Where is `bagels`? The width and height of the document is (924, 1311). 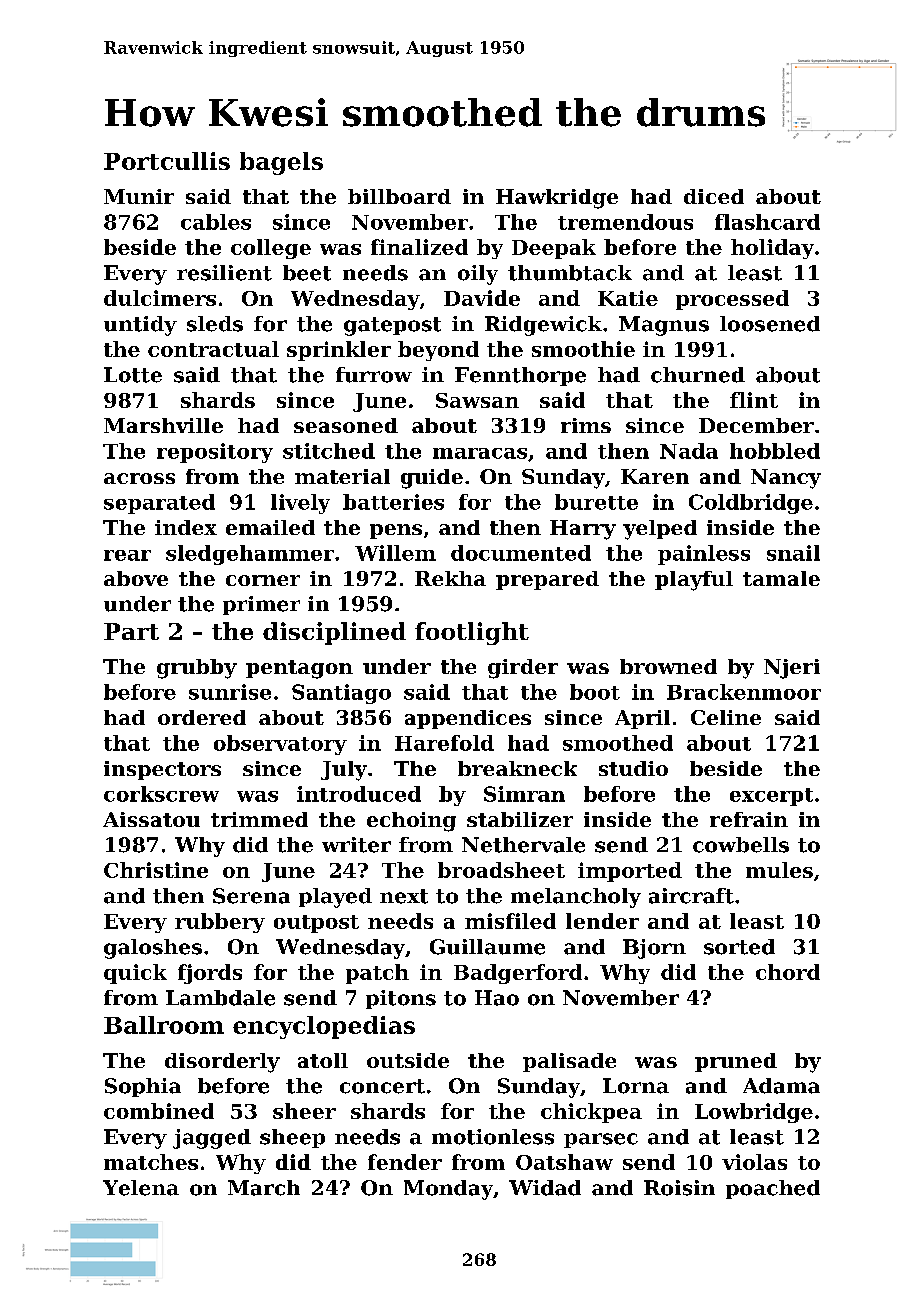
bagels is located at coordinates (281, 163).
